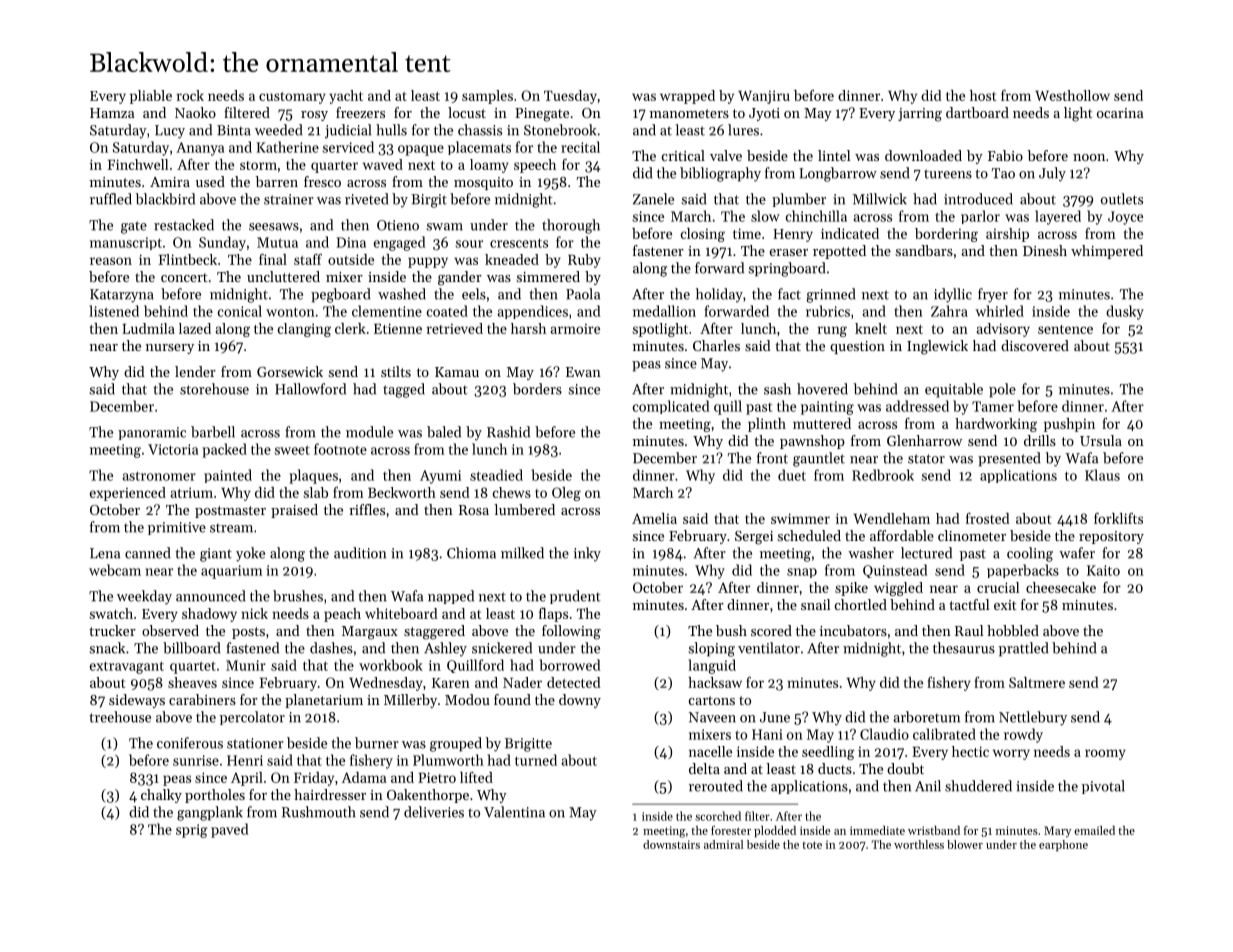 This page has width=1233, height=952. I want to click on atrium, so click(192, 492).
